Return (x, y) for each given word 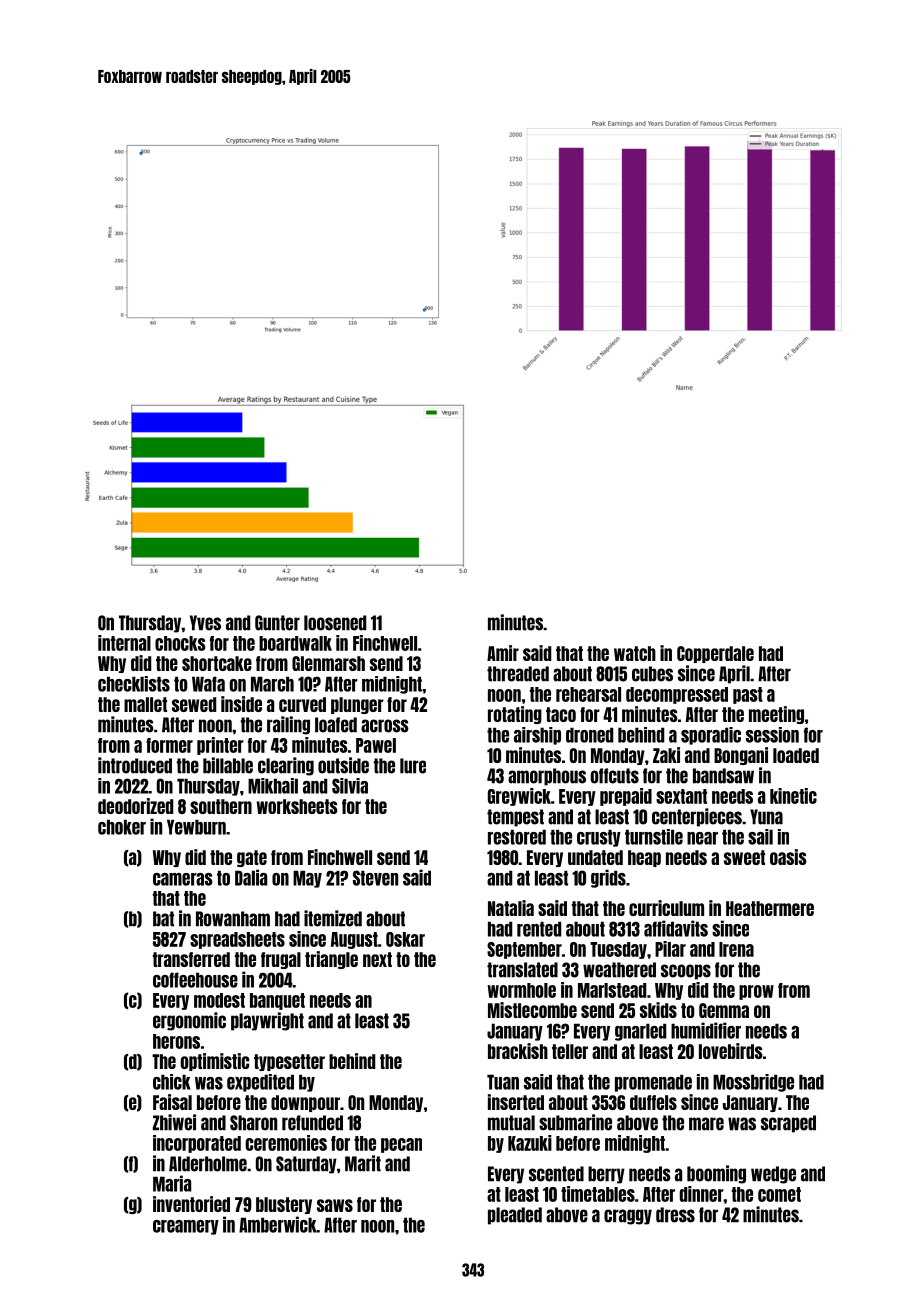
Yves (205, 623)
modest (219, 1000)
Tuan (503, 1082)
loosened (335, 623)
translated (522, 970)
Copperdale (715, 654)
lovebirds (731, 1051)
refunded (312, 1123)
